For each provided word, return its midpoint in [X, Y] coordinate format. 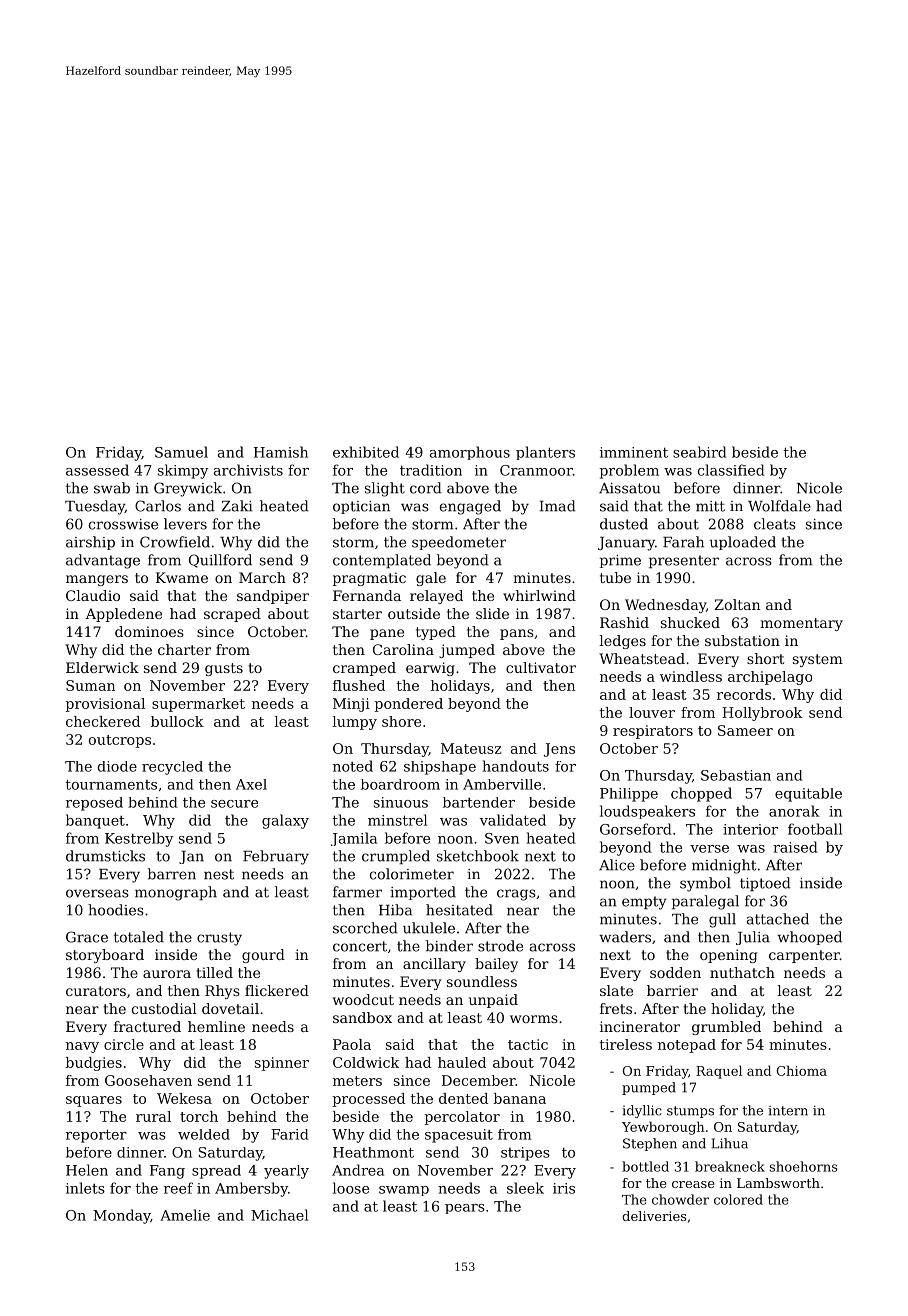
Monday [122, 1216]
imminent [634, 452]
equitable [808, 795]
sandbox [362, 1017]
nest [219, 874]
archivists [248, 470]
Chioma [802, 1070]
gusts [224, 669]
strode [500, 946]
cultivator [541, 667]
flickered [277, 990]
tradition [431, 470]
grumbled [726, 1028]
